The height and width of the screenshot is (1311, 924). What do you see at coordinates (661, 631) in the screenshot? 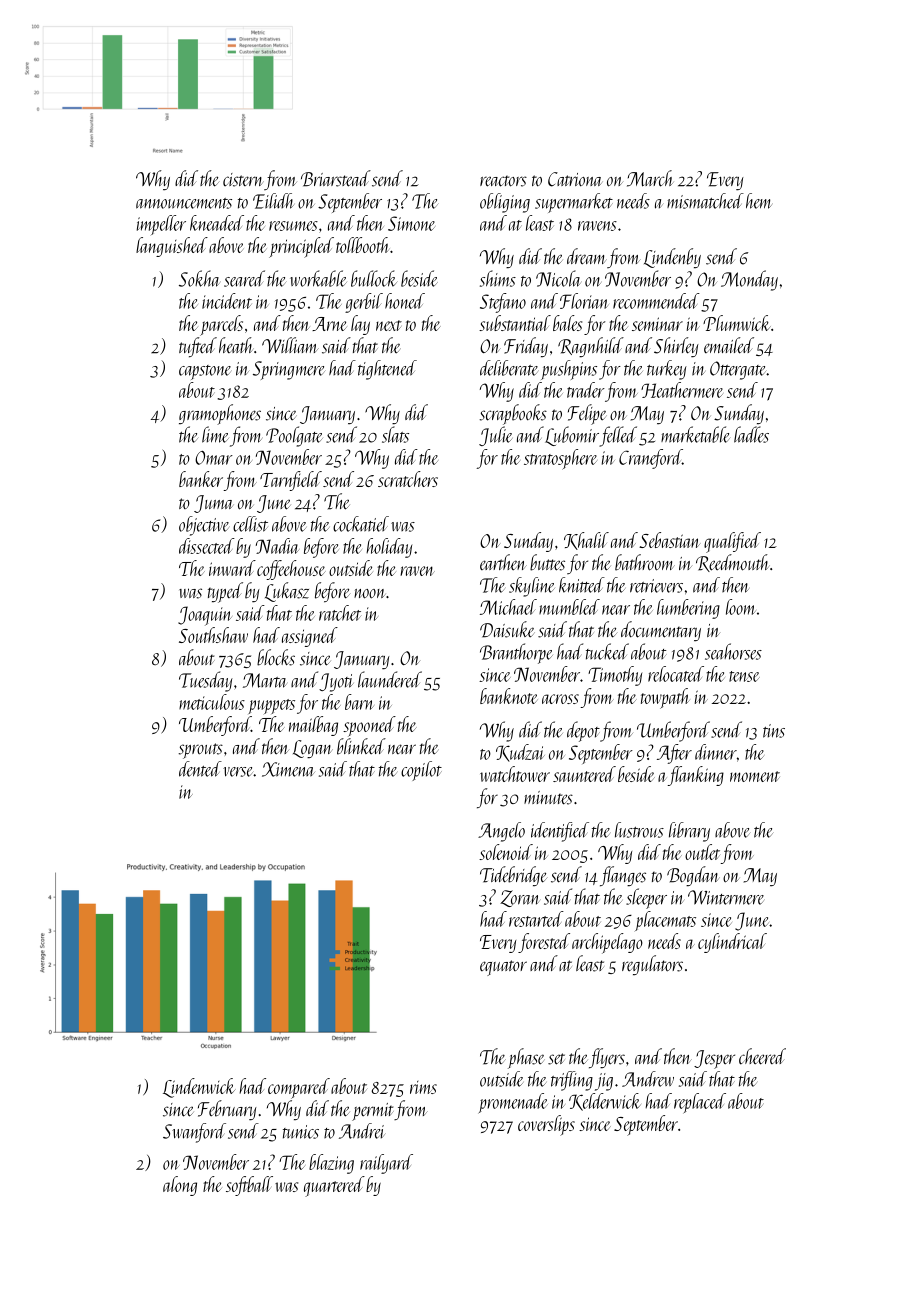
I see `documentary` at bounding box center [661, 631].
